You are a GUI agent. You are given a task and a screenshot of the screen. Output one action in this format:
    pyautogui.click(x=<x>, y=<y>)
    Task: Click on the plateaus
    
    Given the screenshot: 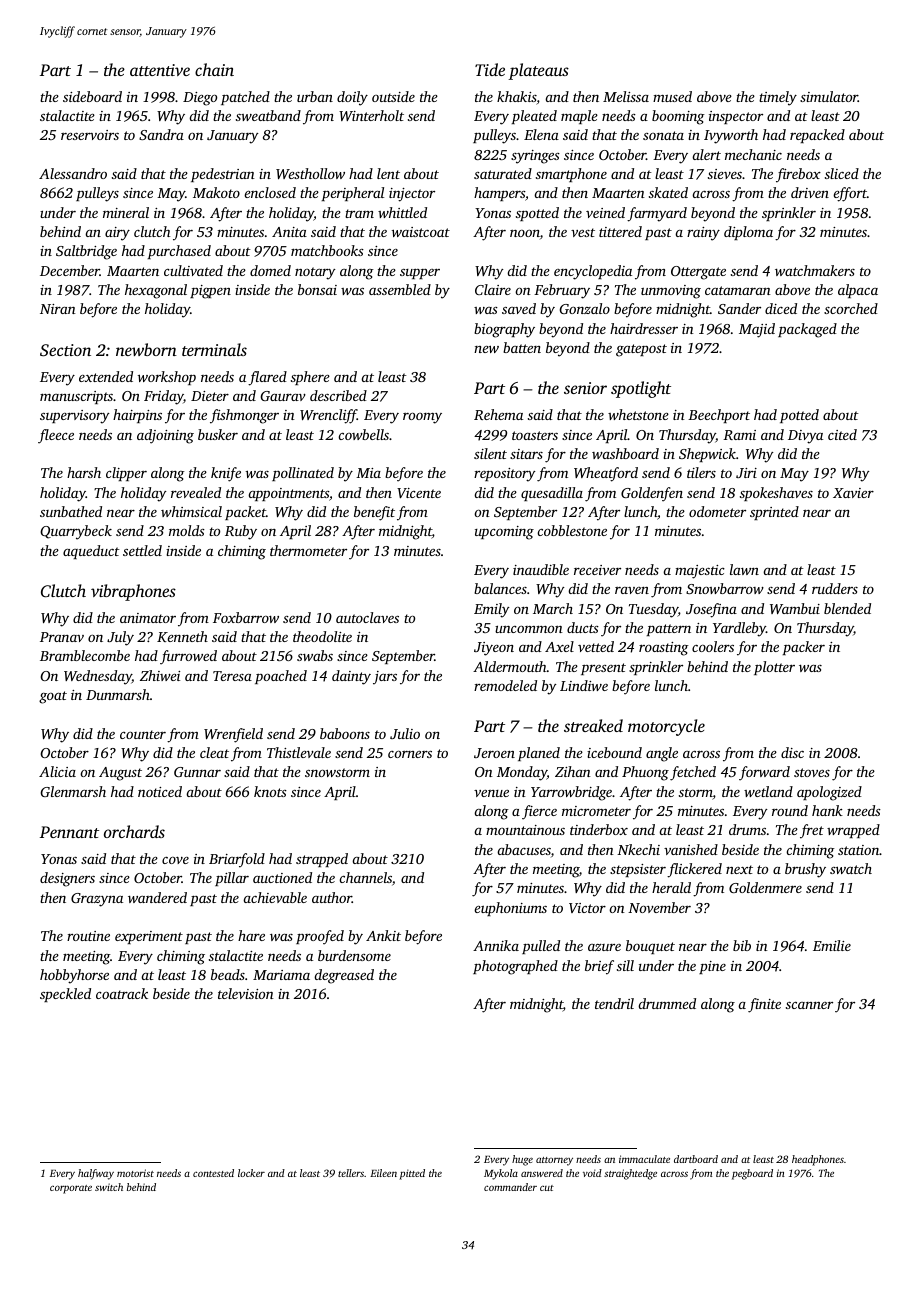 What is the action you would take?
    pyautogui.click(x=538, y=71)
